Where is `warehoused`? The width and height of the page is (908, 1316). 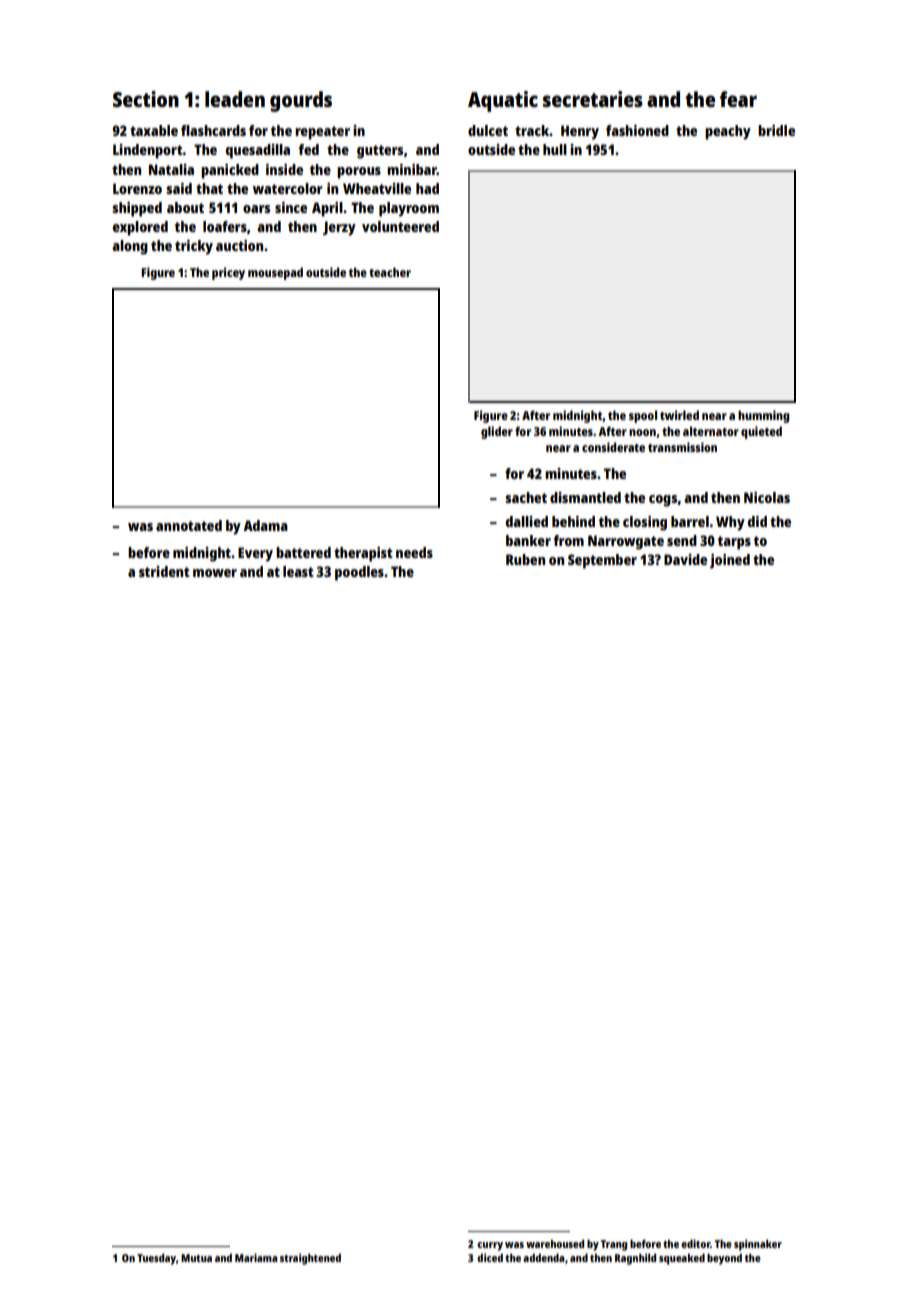 warehoused is located at coordinates (555, 1243).
